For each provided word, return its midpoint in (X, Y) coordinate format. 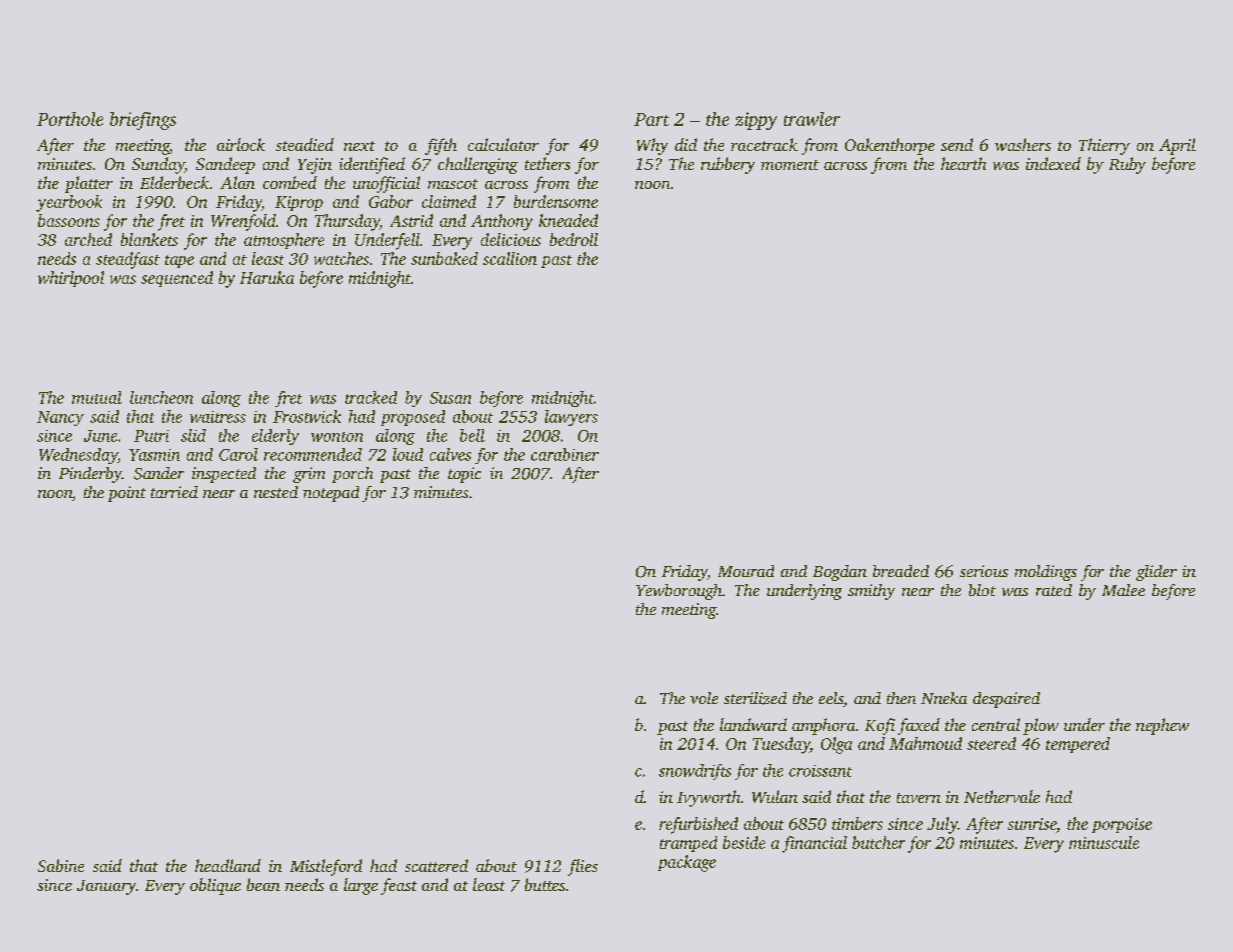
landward (753, 724)
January (106, 887)
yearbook (69, 203)
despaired (1006, 700)
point (127, 494)
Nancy (60, 418)
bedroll (574, 239)
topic (464, 475)
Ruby (1127, 165)
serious (984, 571)
